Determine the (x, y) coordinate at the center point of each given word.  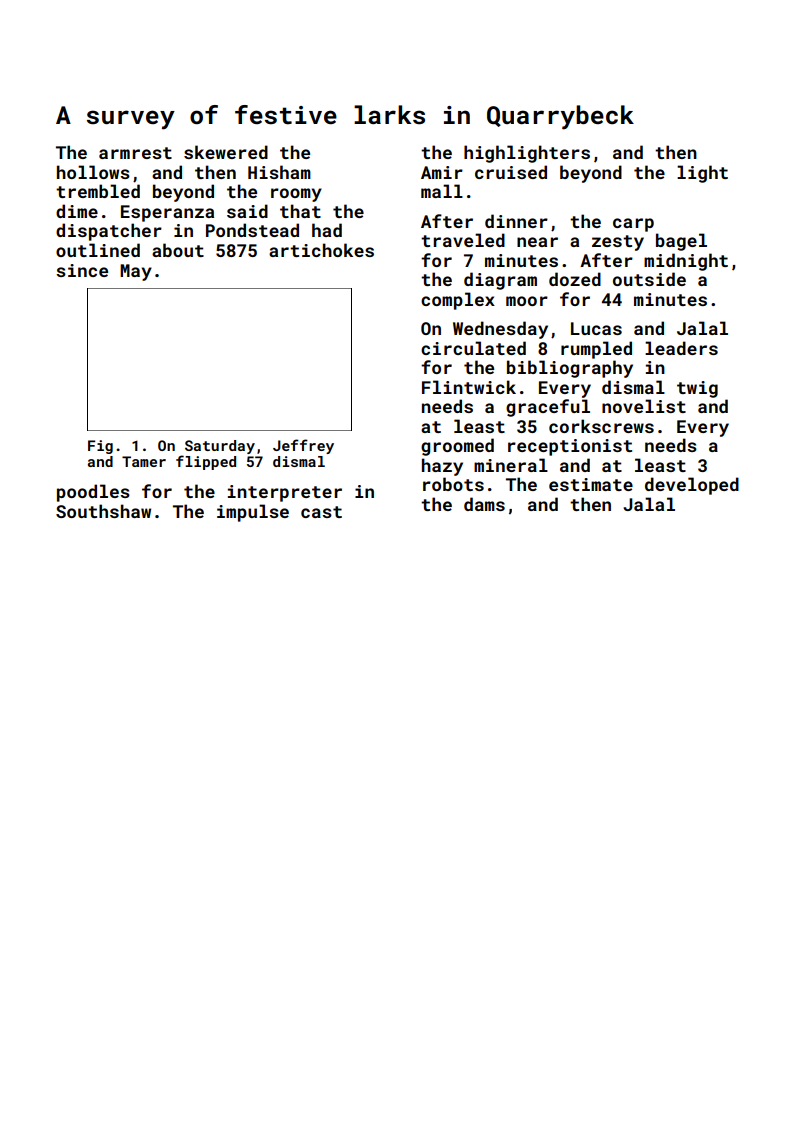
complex (458, 301)
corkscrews (601, 426)
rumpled (596, 350)
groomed (457, 447)
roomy (296, 195)
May (136, 272)
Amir (442, 172)
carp (633, 225)
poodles (93, 493)
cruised (511, 172)
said (247, 211)
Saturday (220, 447)
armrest (135, 153)
